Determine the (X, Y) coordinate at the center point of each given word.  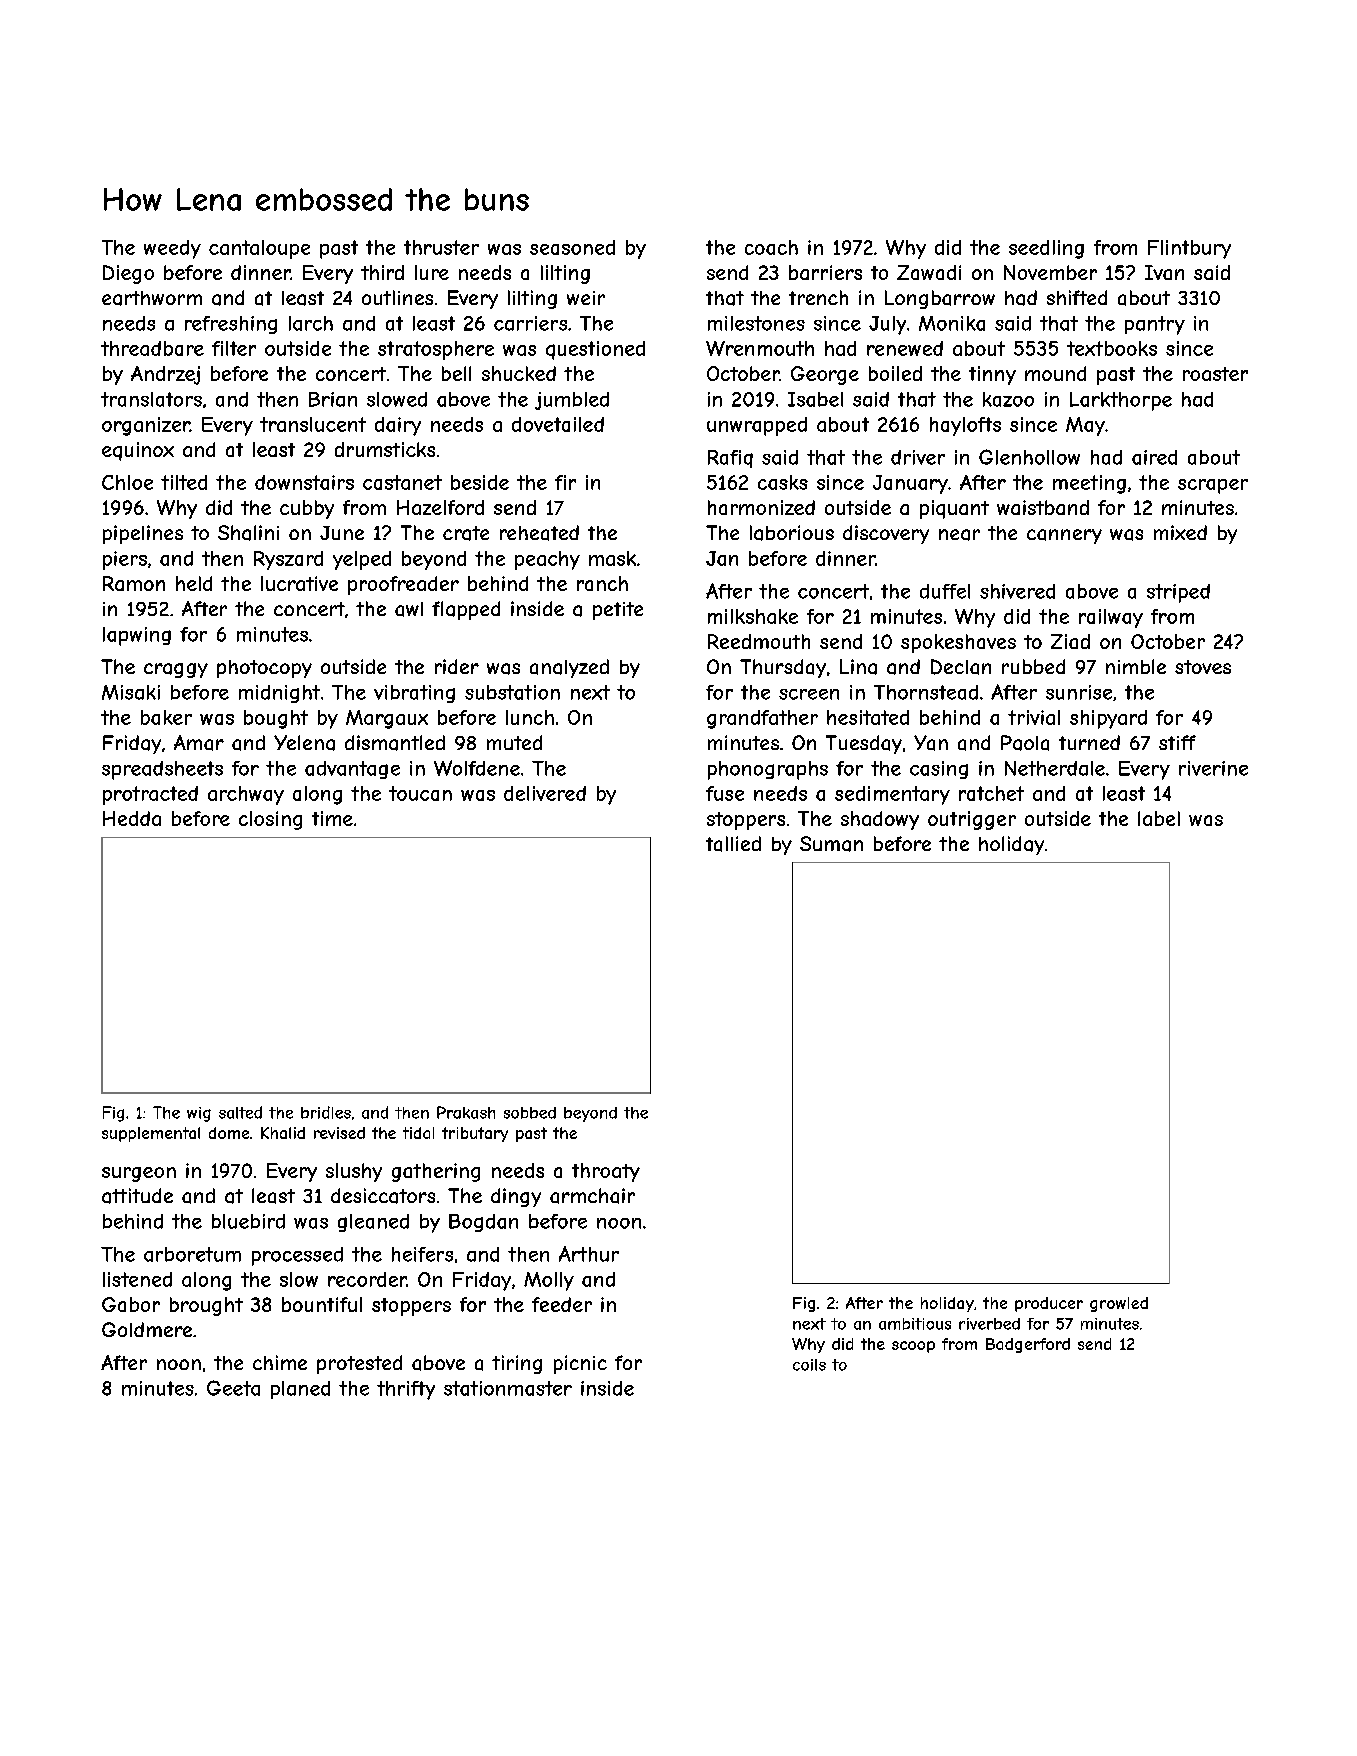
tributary (475, 1134)
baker (166, 717)
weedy (172, 249)
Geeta (233, 1388)
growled (1119, 1304)
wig (199, 1114)
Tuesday (864, 744)
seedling (1046, 249)
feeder (562, 1304)
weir (586, 298)
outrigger (972, 820)
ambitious (915, 1324)
